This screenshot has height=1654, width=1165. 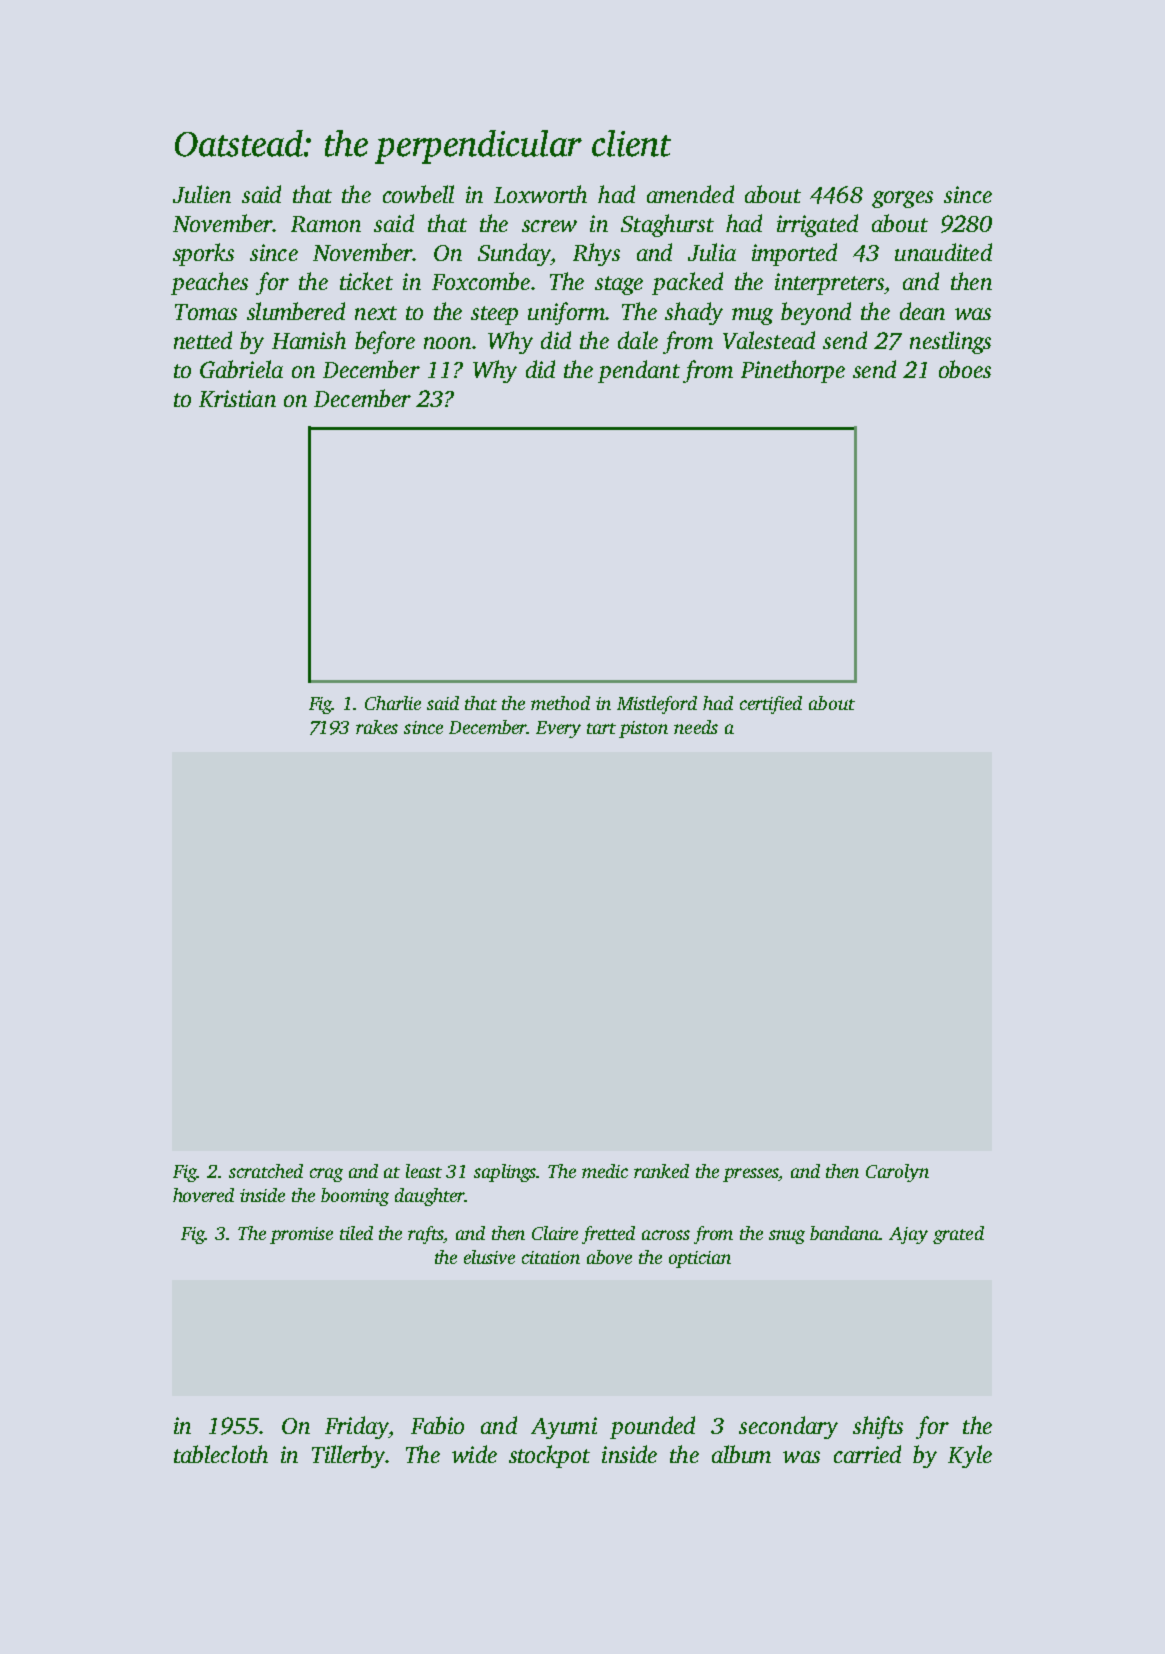 I want to click on rakes, so click(x=377, y=727).
